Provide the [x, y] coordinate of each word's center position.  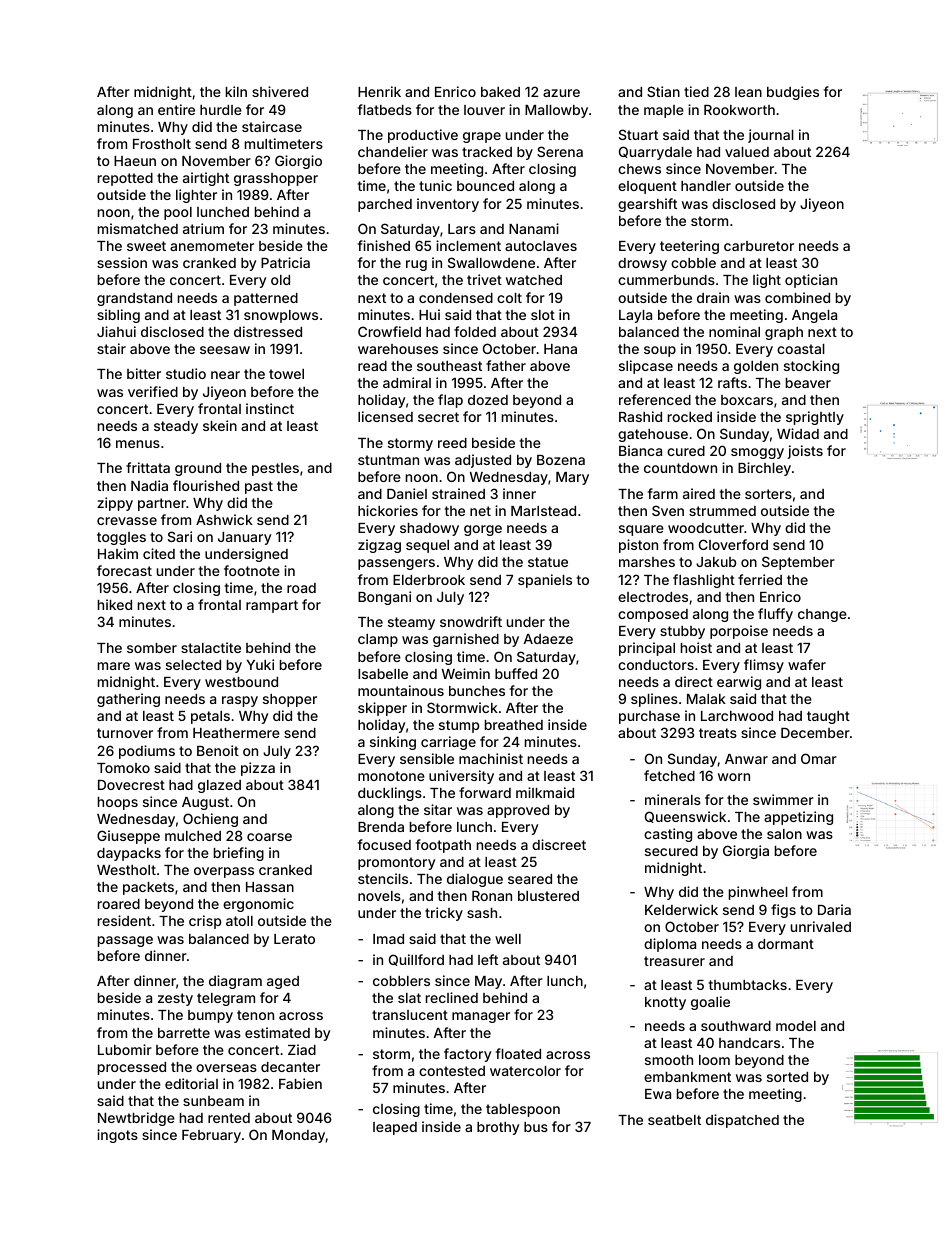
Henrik [379, 91]
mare [114, 666]
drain [713, 297]
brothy [498, 1128]
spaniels [545, 581]
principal [647, 649]
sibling [118, 316]
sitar [438, 809]
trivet [484, 279]
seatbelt [674, 1120]
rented [229, 1118]
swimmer [783, 799]
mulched [193, 836]
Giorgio [298, 162]
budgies [793, 93]
